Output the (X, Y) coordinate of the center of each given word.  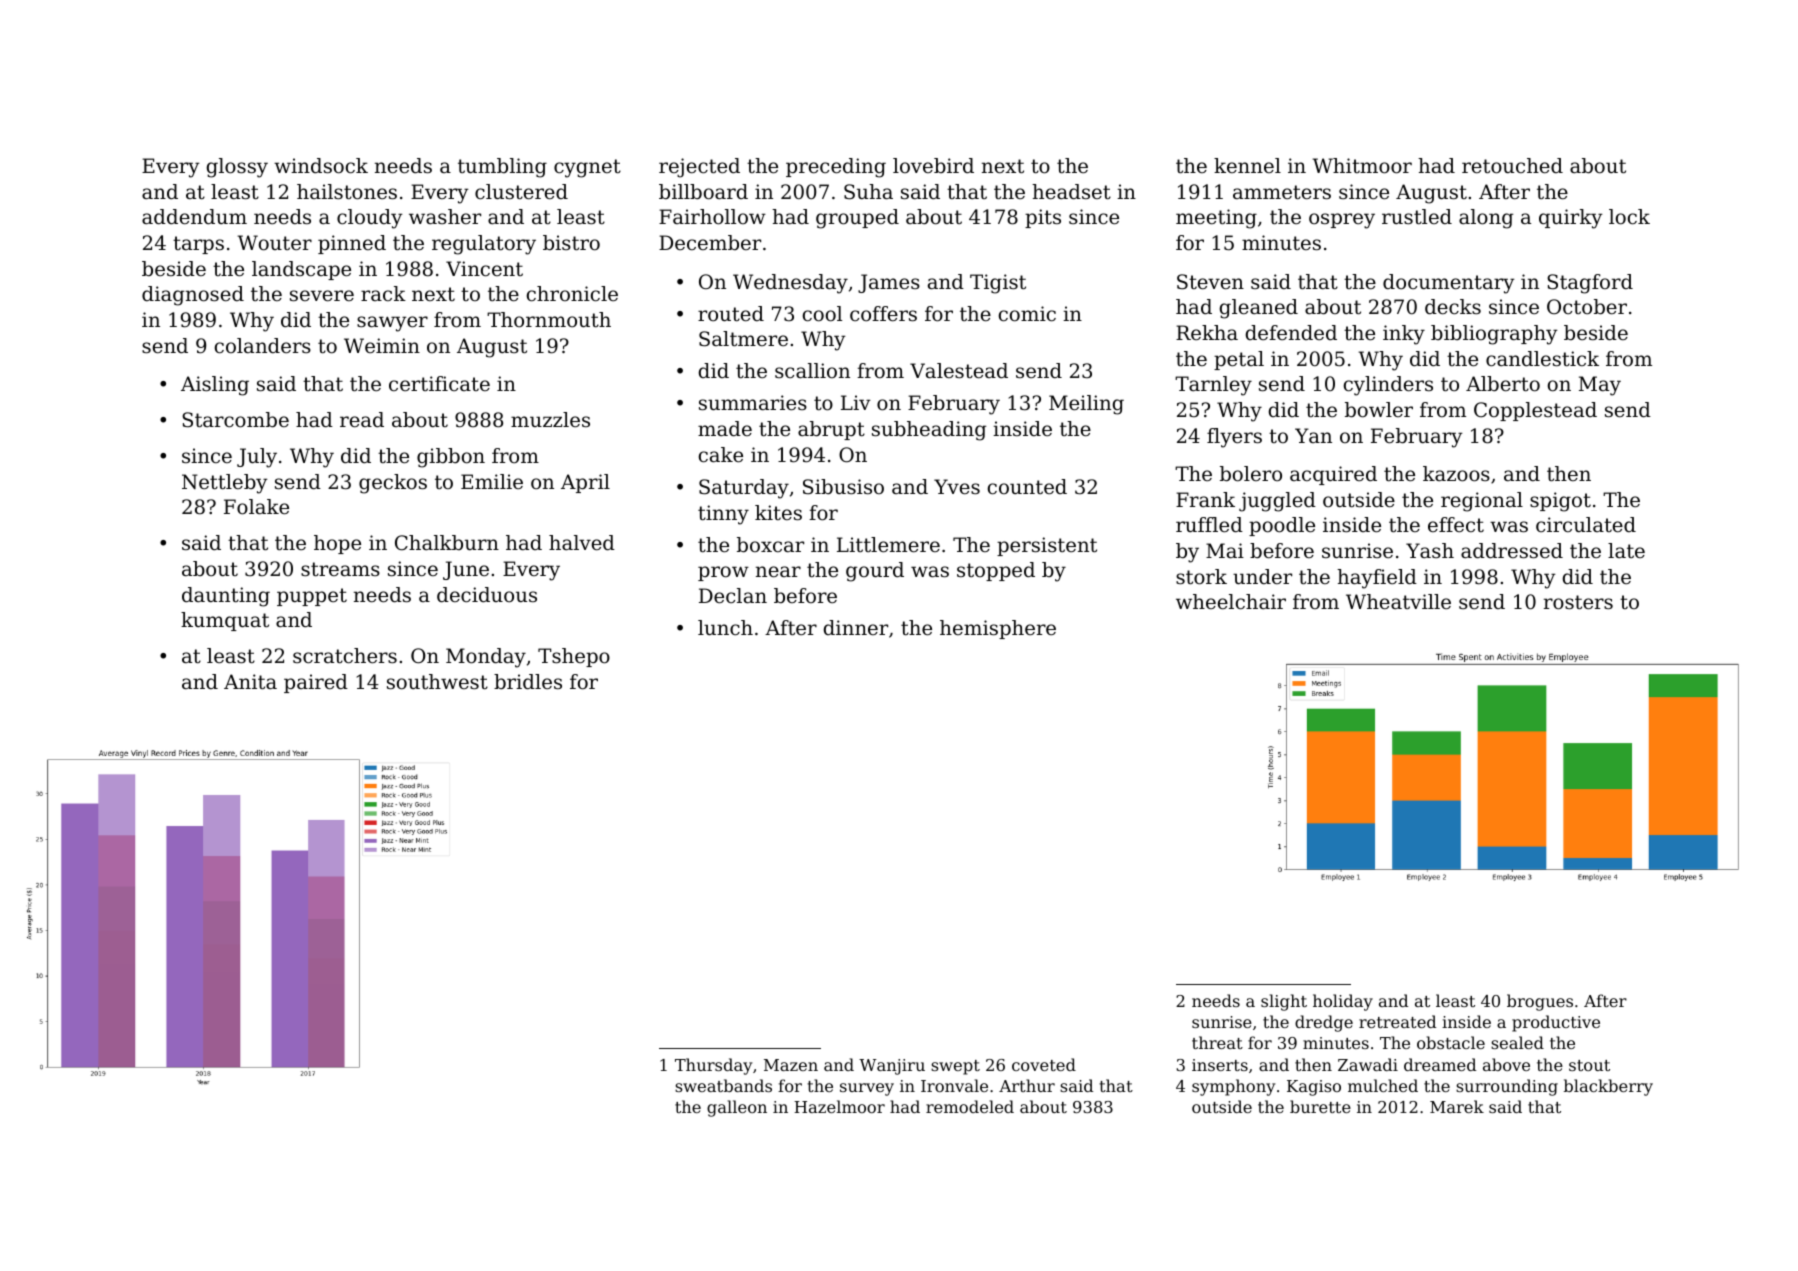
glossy (237, 168)
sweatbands (723, 1085)
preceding (836, 168)
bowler (1379, 410)
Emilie (492, 481)
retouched (1512, 166)
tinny (723, 515)
